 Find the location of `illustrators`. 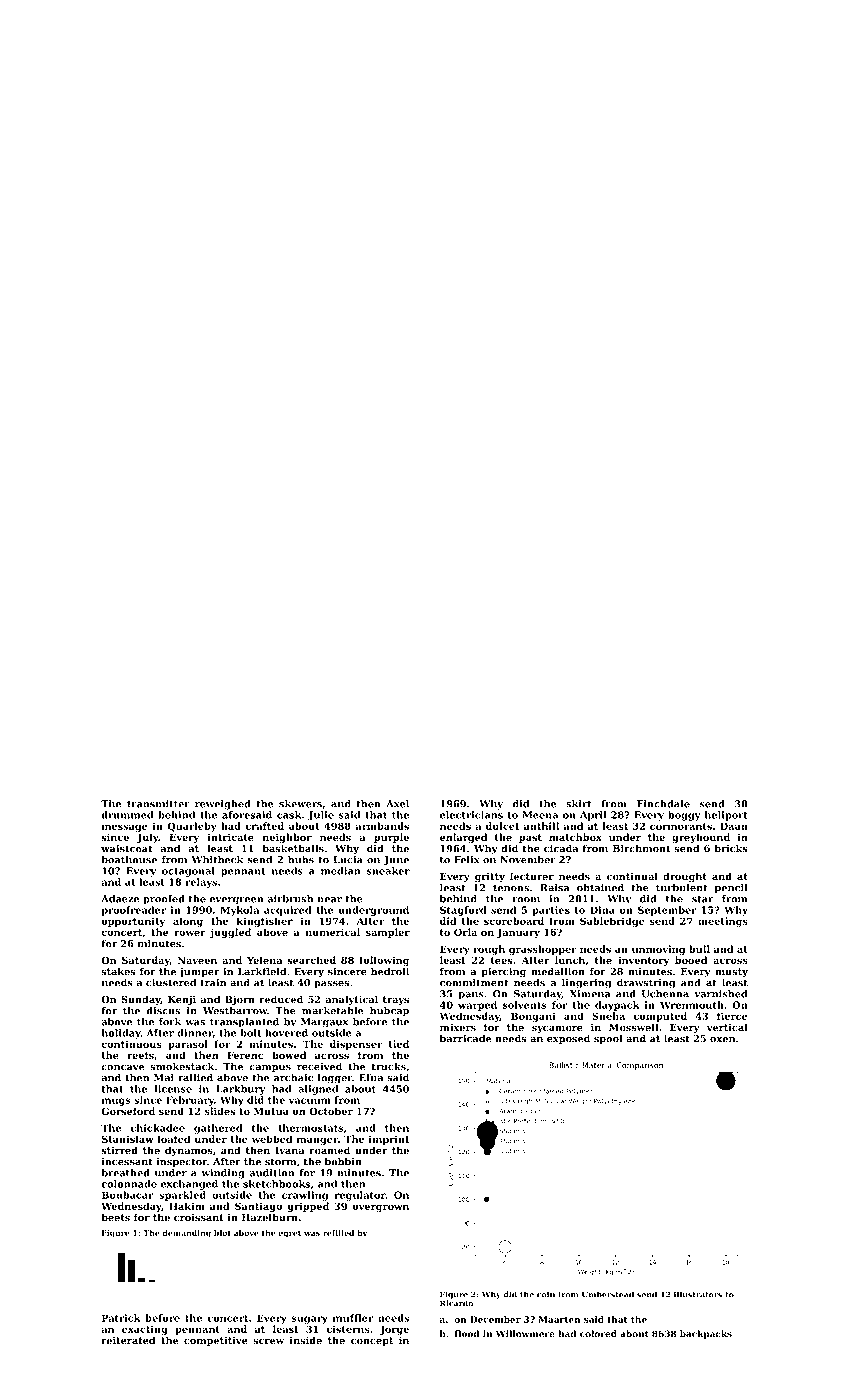

illustrators is located at coordinates (698, 1294).
